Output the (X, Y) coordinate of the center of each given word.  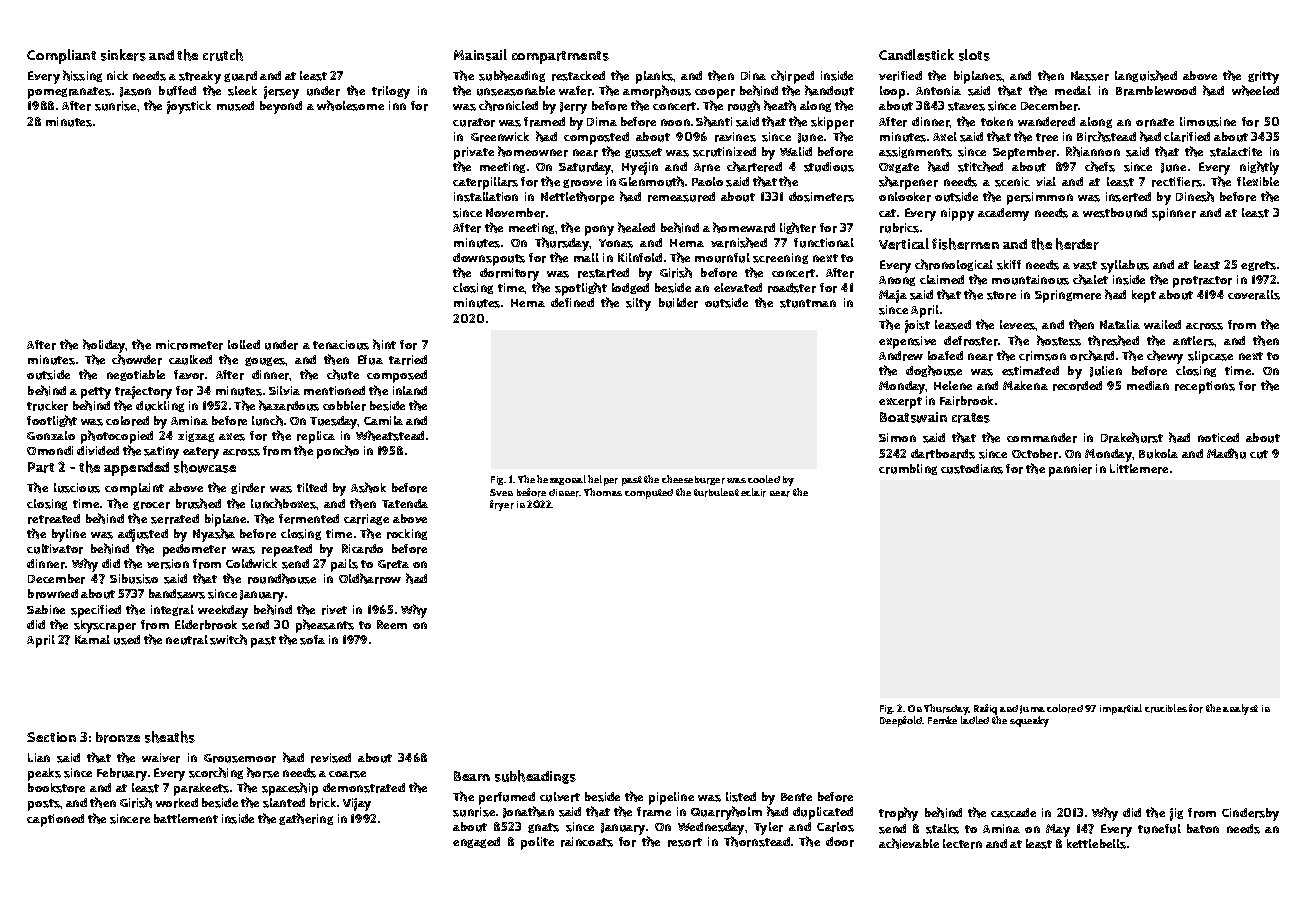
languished (1146, 76)
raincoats (587, 842)
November (515, 213)
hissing (82, 76)
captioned (55, 820)
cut (1259, 454)
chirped (792, 77)
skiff (1009, 265)
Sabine (46, 609)
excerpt (900, 403)
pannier (1070, 470)
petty (96, 393)
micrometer (189, 345)
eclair (753, 492)
